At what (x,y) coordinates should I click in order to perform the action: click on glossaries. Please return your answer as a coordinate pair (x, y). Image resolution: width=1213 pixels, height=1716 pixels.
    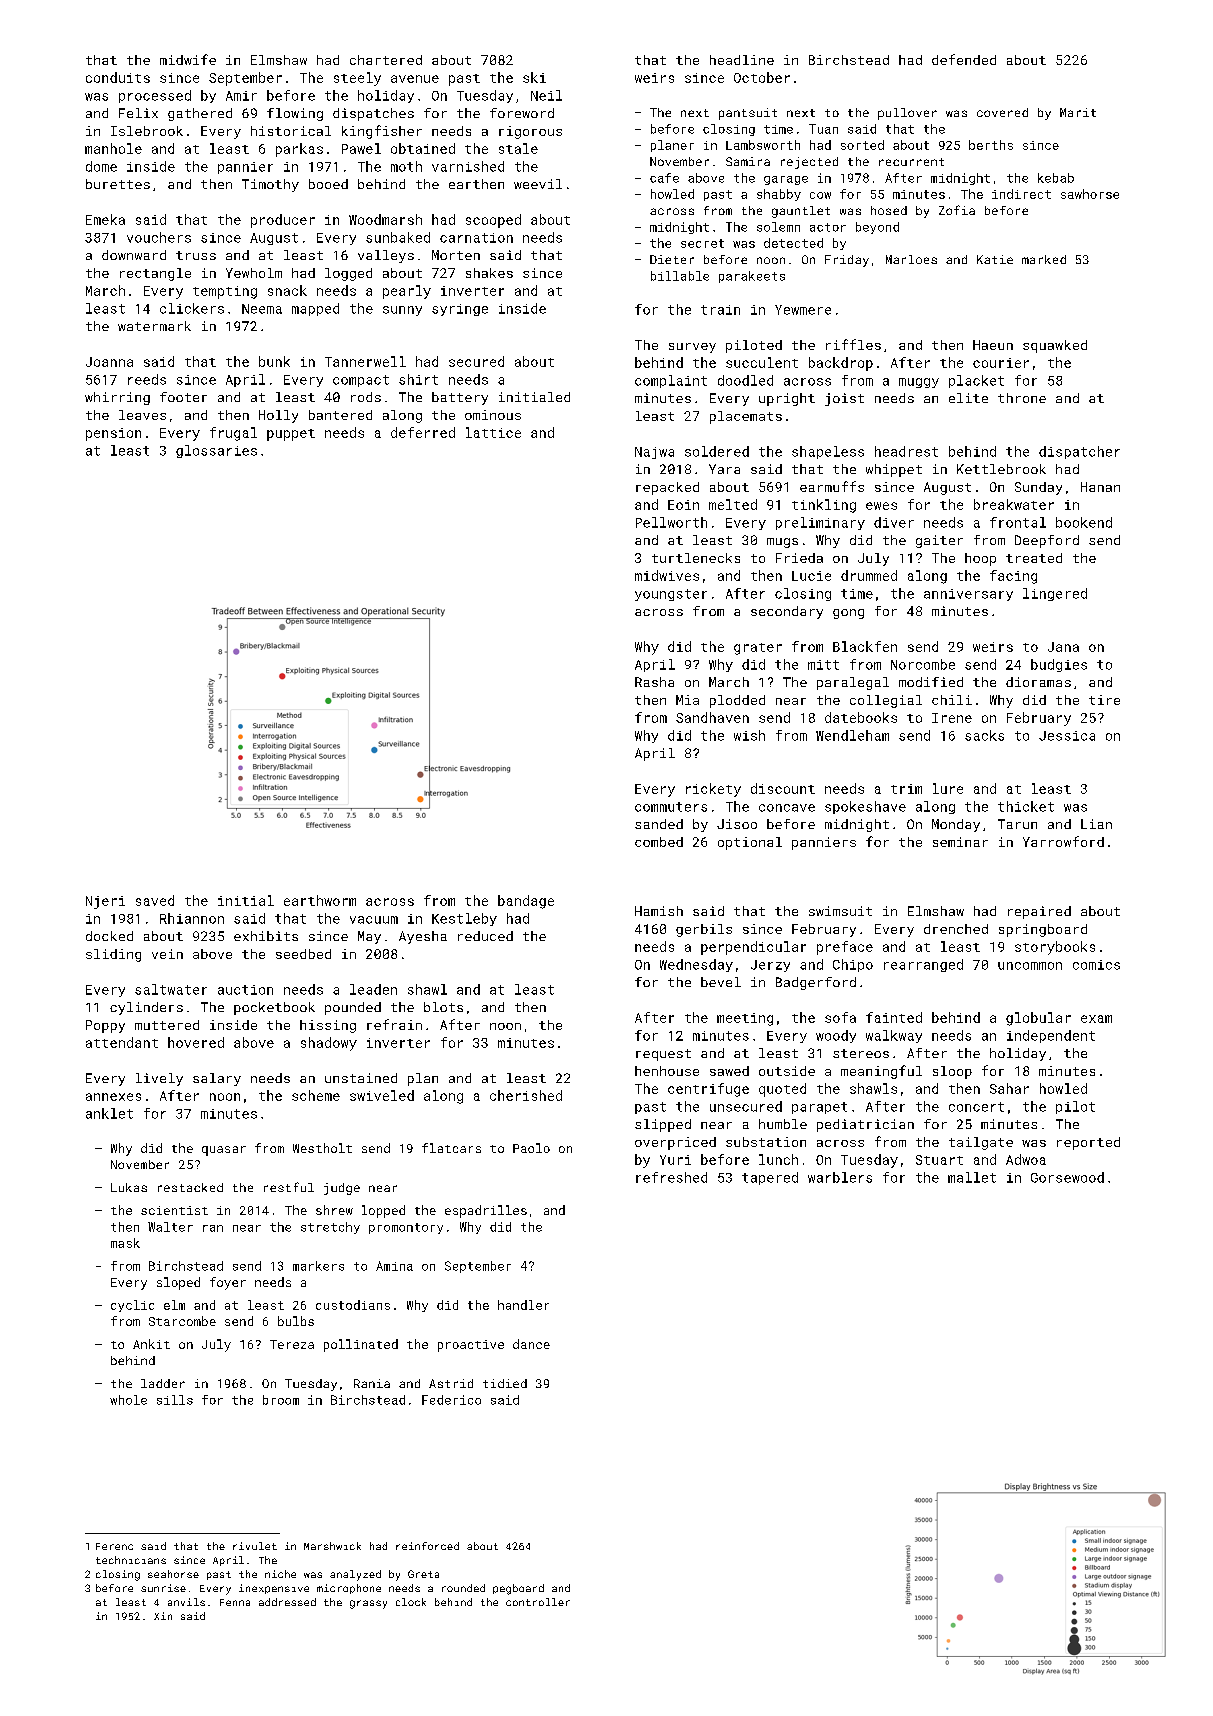
    Looking at the image, I should click on (216, 451).
